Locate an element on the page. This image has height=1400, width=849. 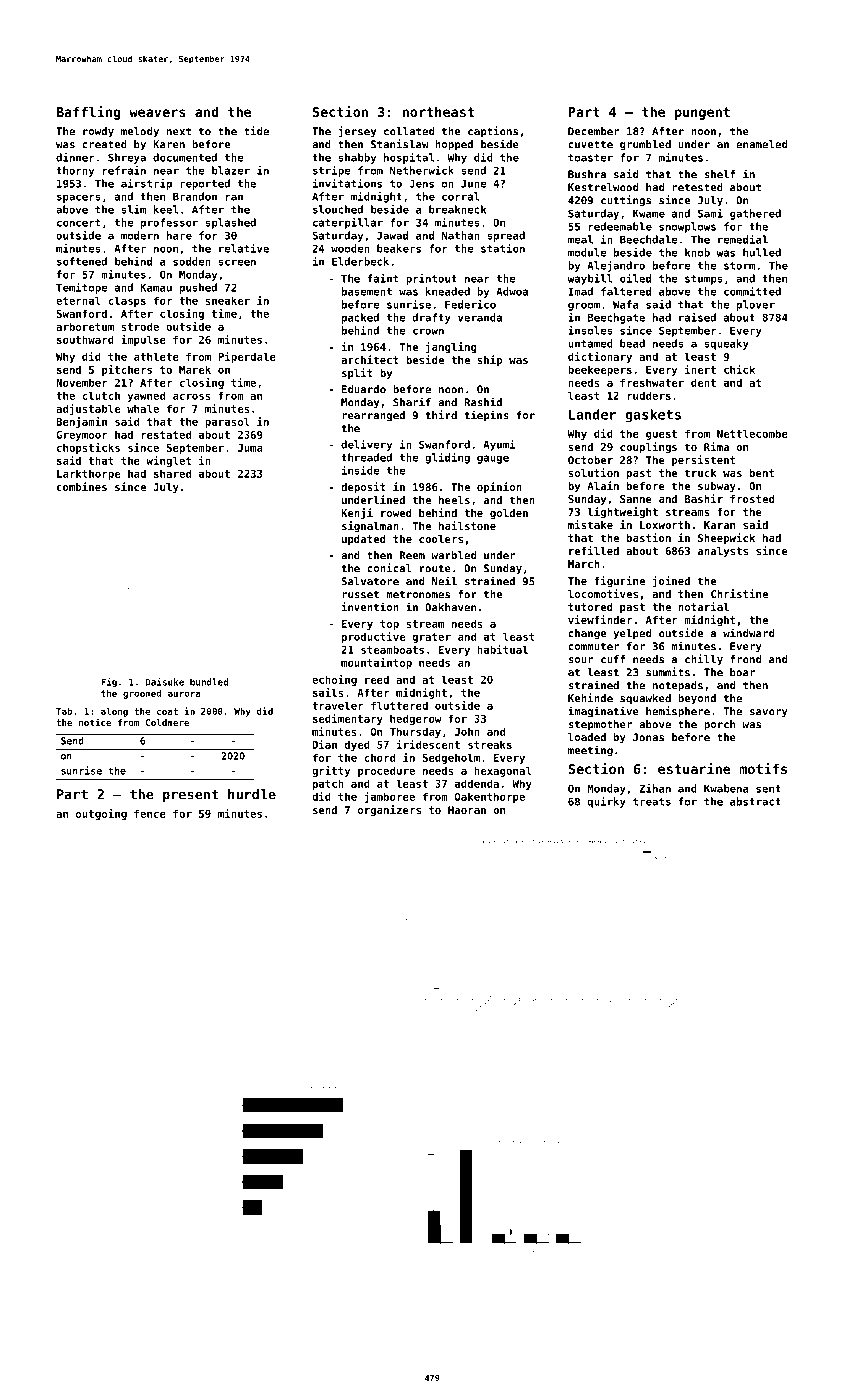
Coldmere is located at coordinates (167, 722).
